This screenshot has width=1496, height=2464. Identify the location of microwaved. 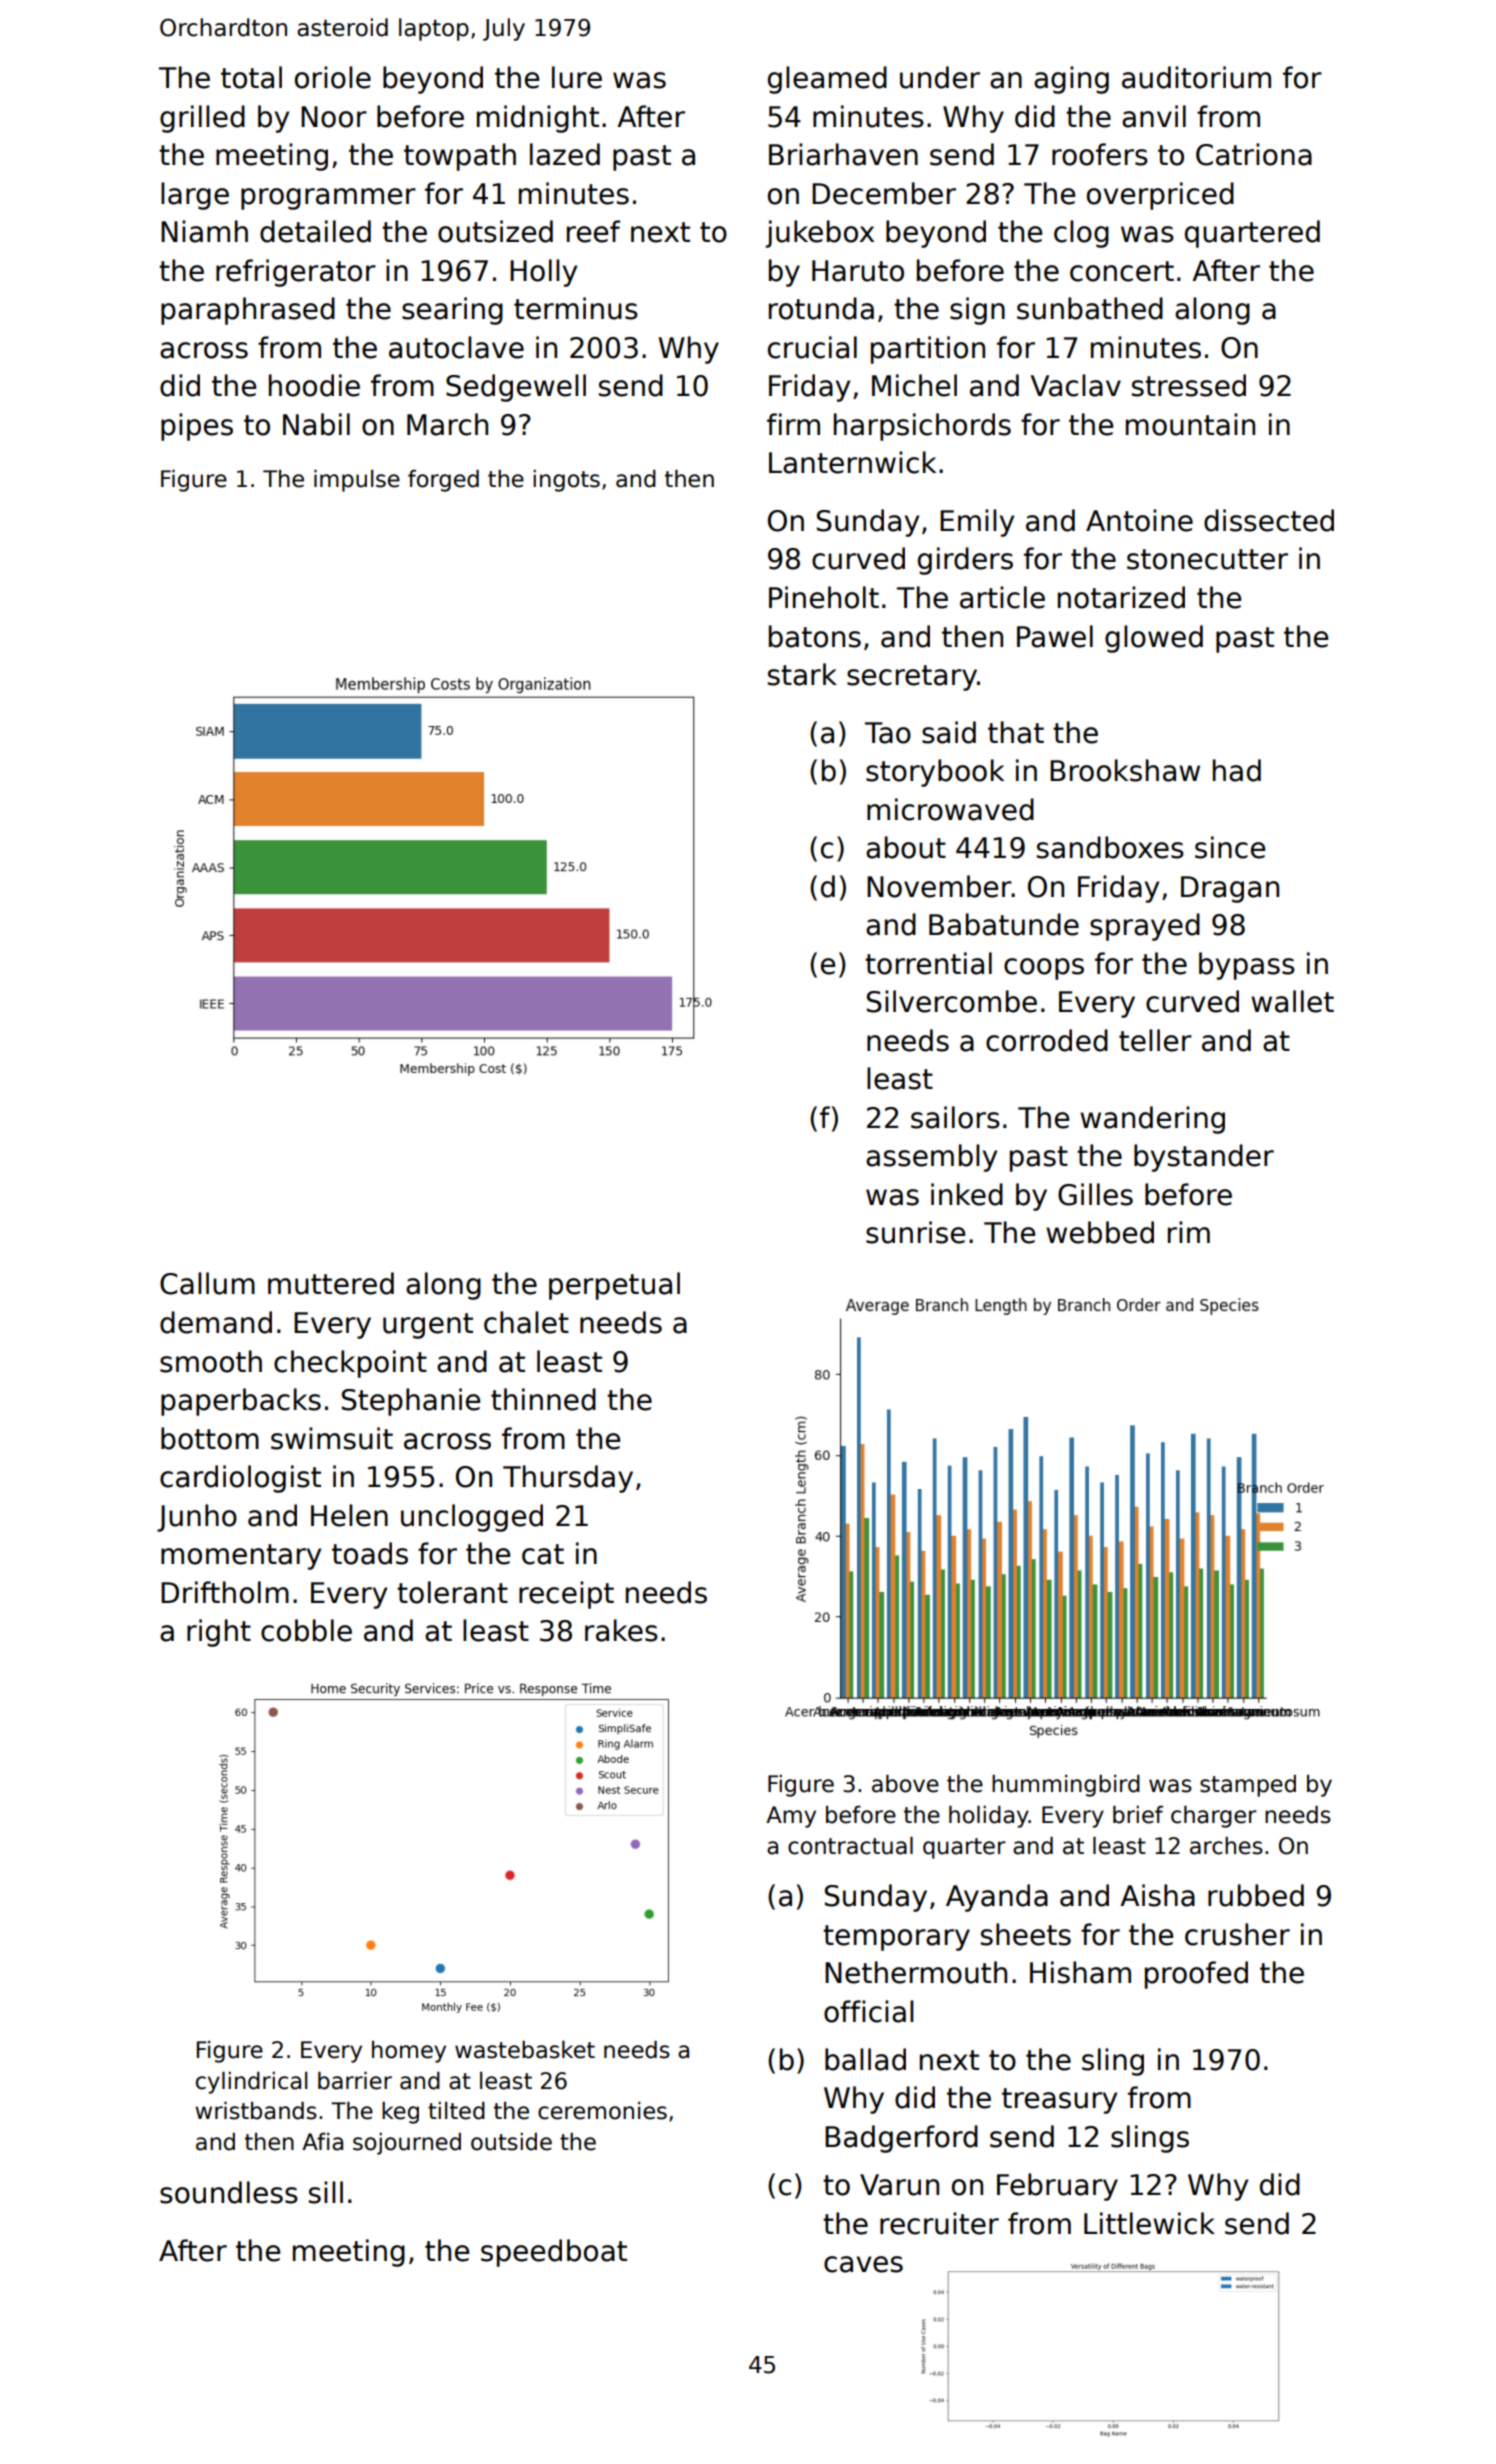
(950, 809).
